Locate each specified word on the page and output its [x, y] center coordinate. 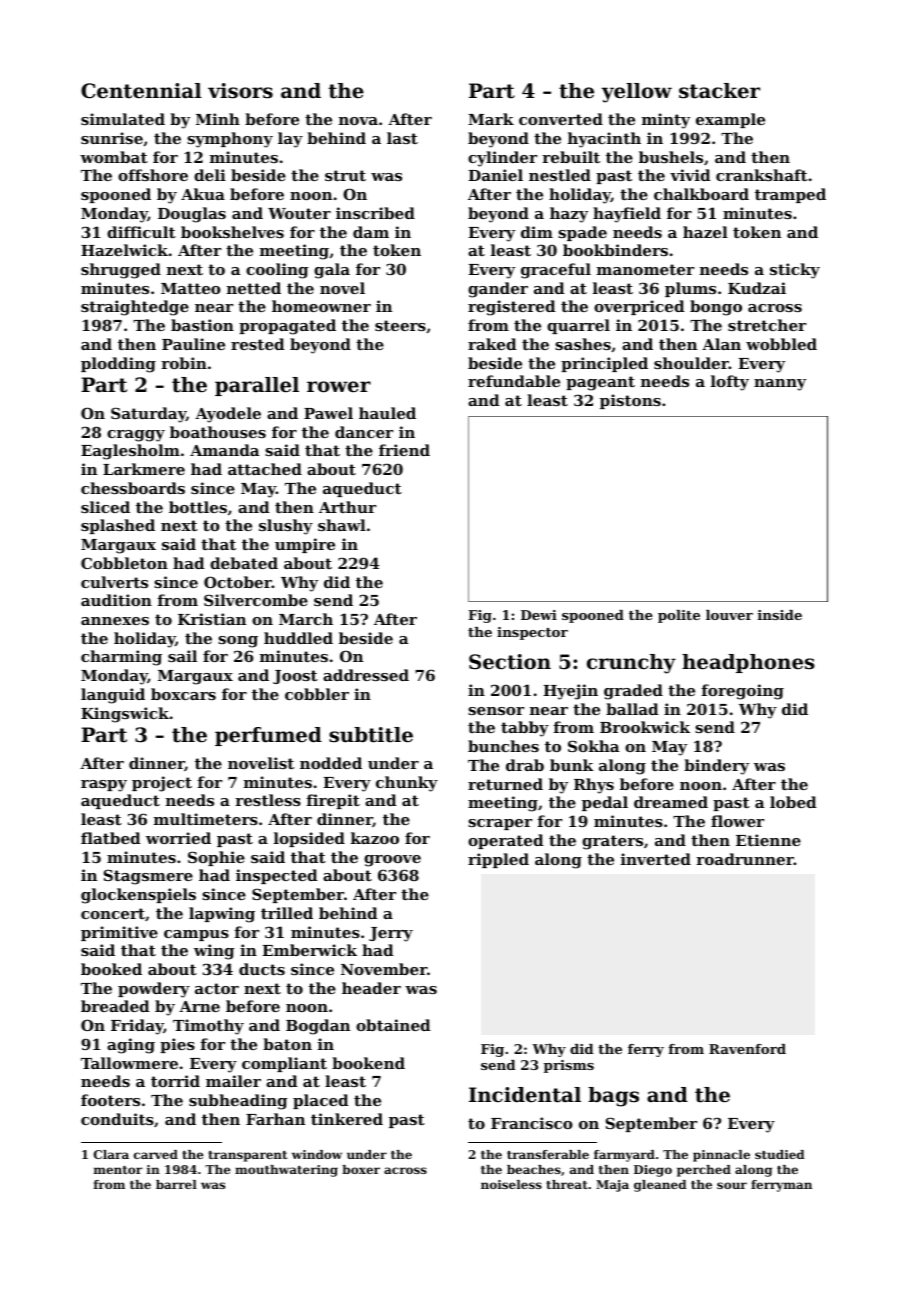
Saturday [148, 415]
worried [178, 838]
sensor [496, 711]
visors [240, 91]
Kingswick [125, 715]
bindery [716, 767]
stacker [719, 91]
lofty [730, 383]
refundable [514, 381]
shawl [342, 525]
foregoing [742, 692]
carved [156, 1154]
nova [358, 121]
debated [244, 563]
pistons [630, 401]
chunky [407, 784]
